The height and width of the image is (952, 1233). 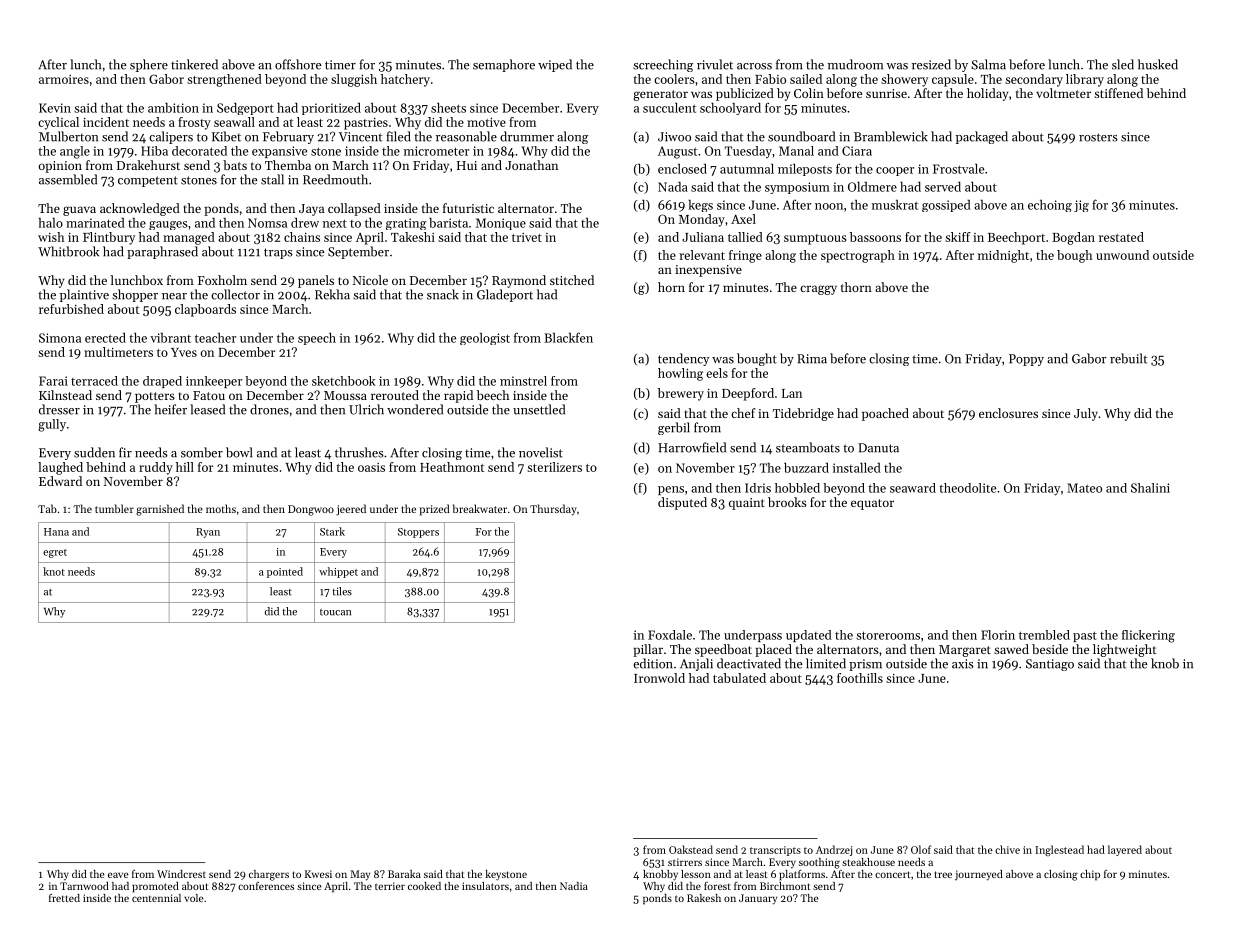 What do you see at coordinates (335, 612) in the image?
I see `toucan` at bounding box center [335, 612].
